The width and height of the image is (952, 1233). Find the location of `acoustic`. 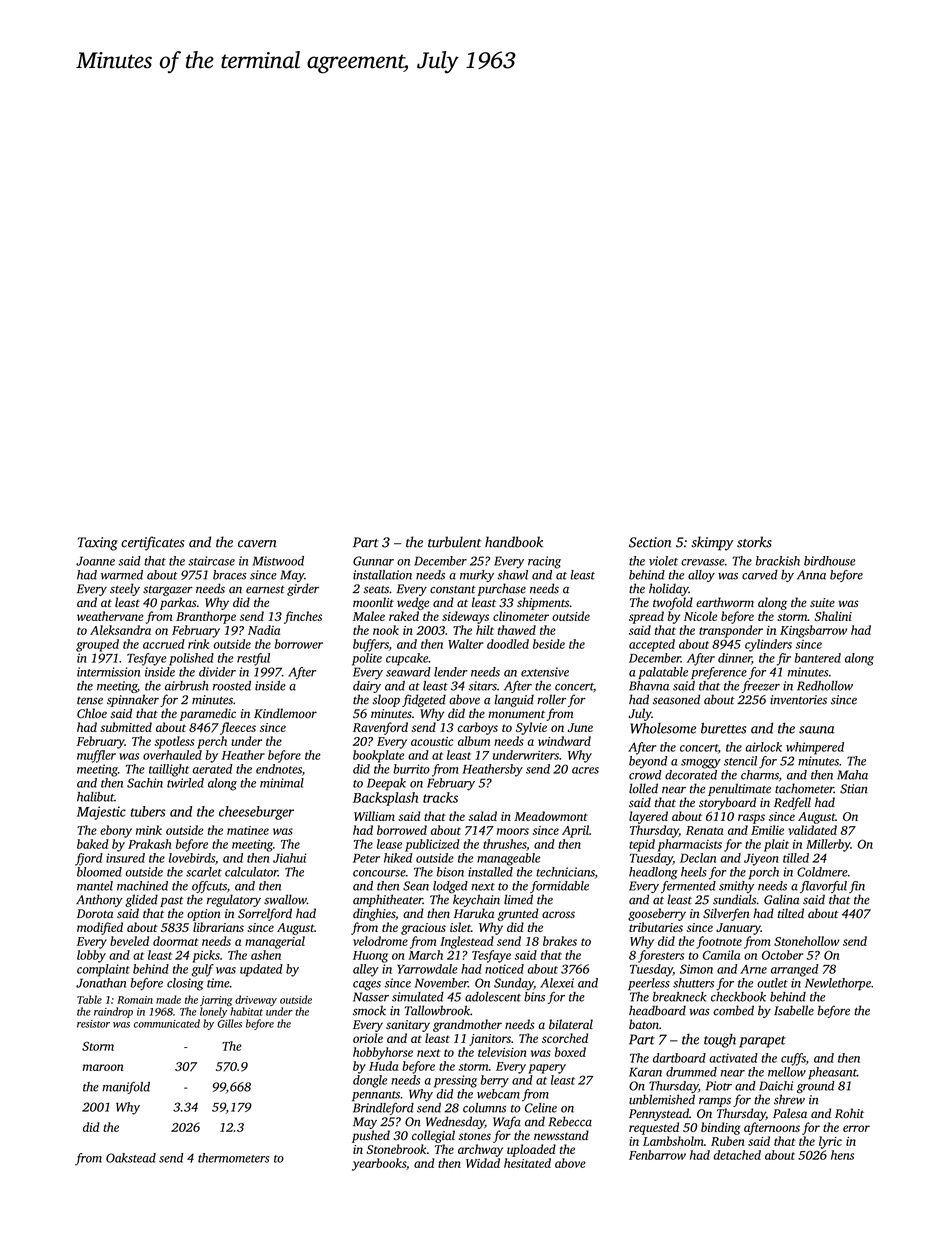

acoustic is located at coordinates (432, 741).
